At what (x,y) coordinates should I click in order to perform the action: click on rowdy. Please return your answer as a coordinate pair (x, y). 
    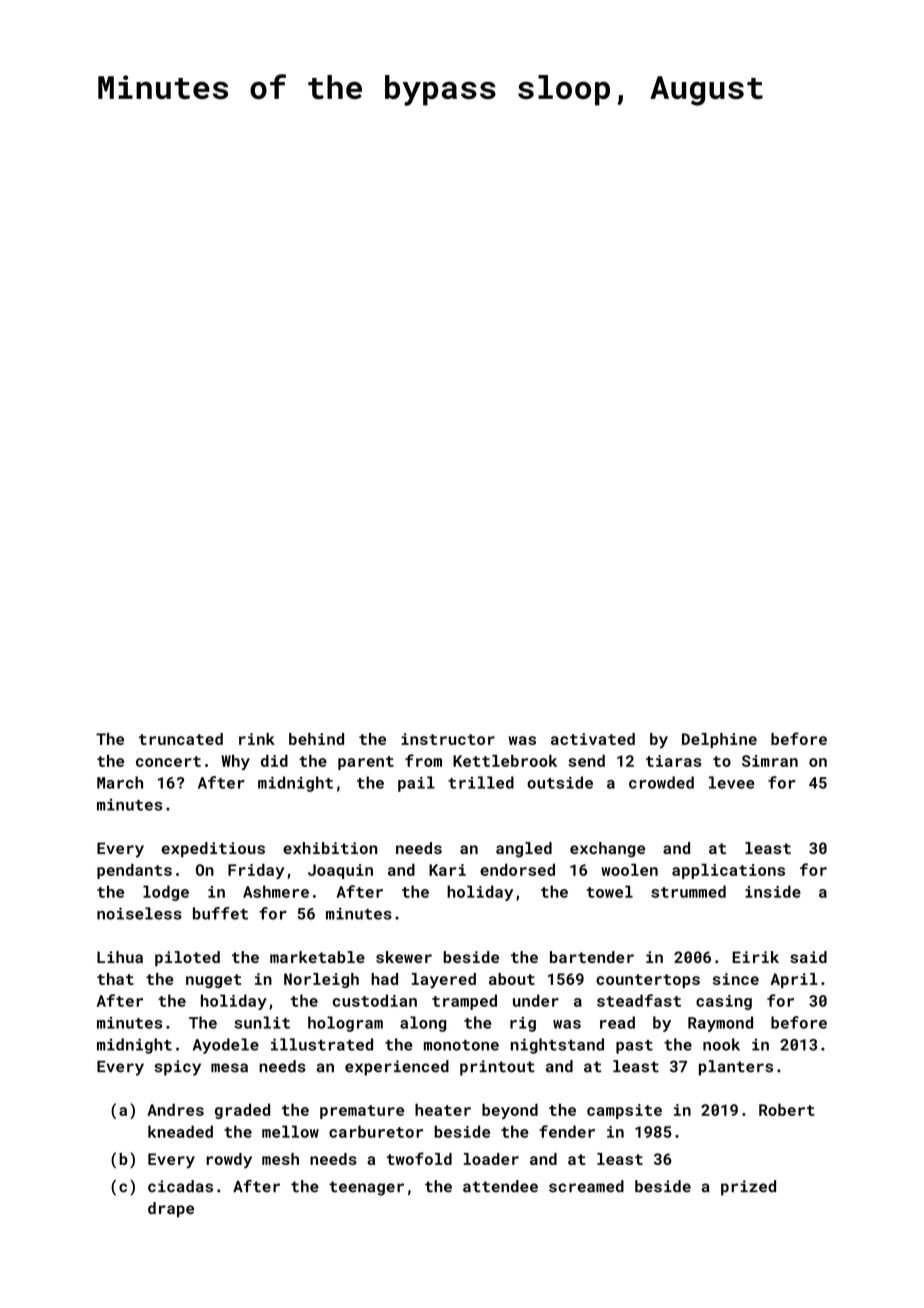
    Looking at the image, I should click on (229, 1161).
